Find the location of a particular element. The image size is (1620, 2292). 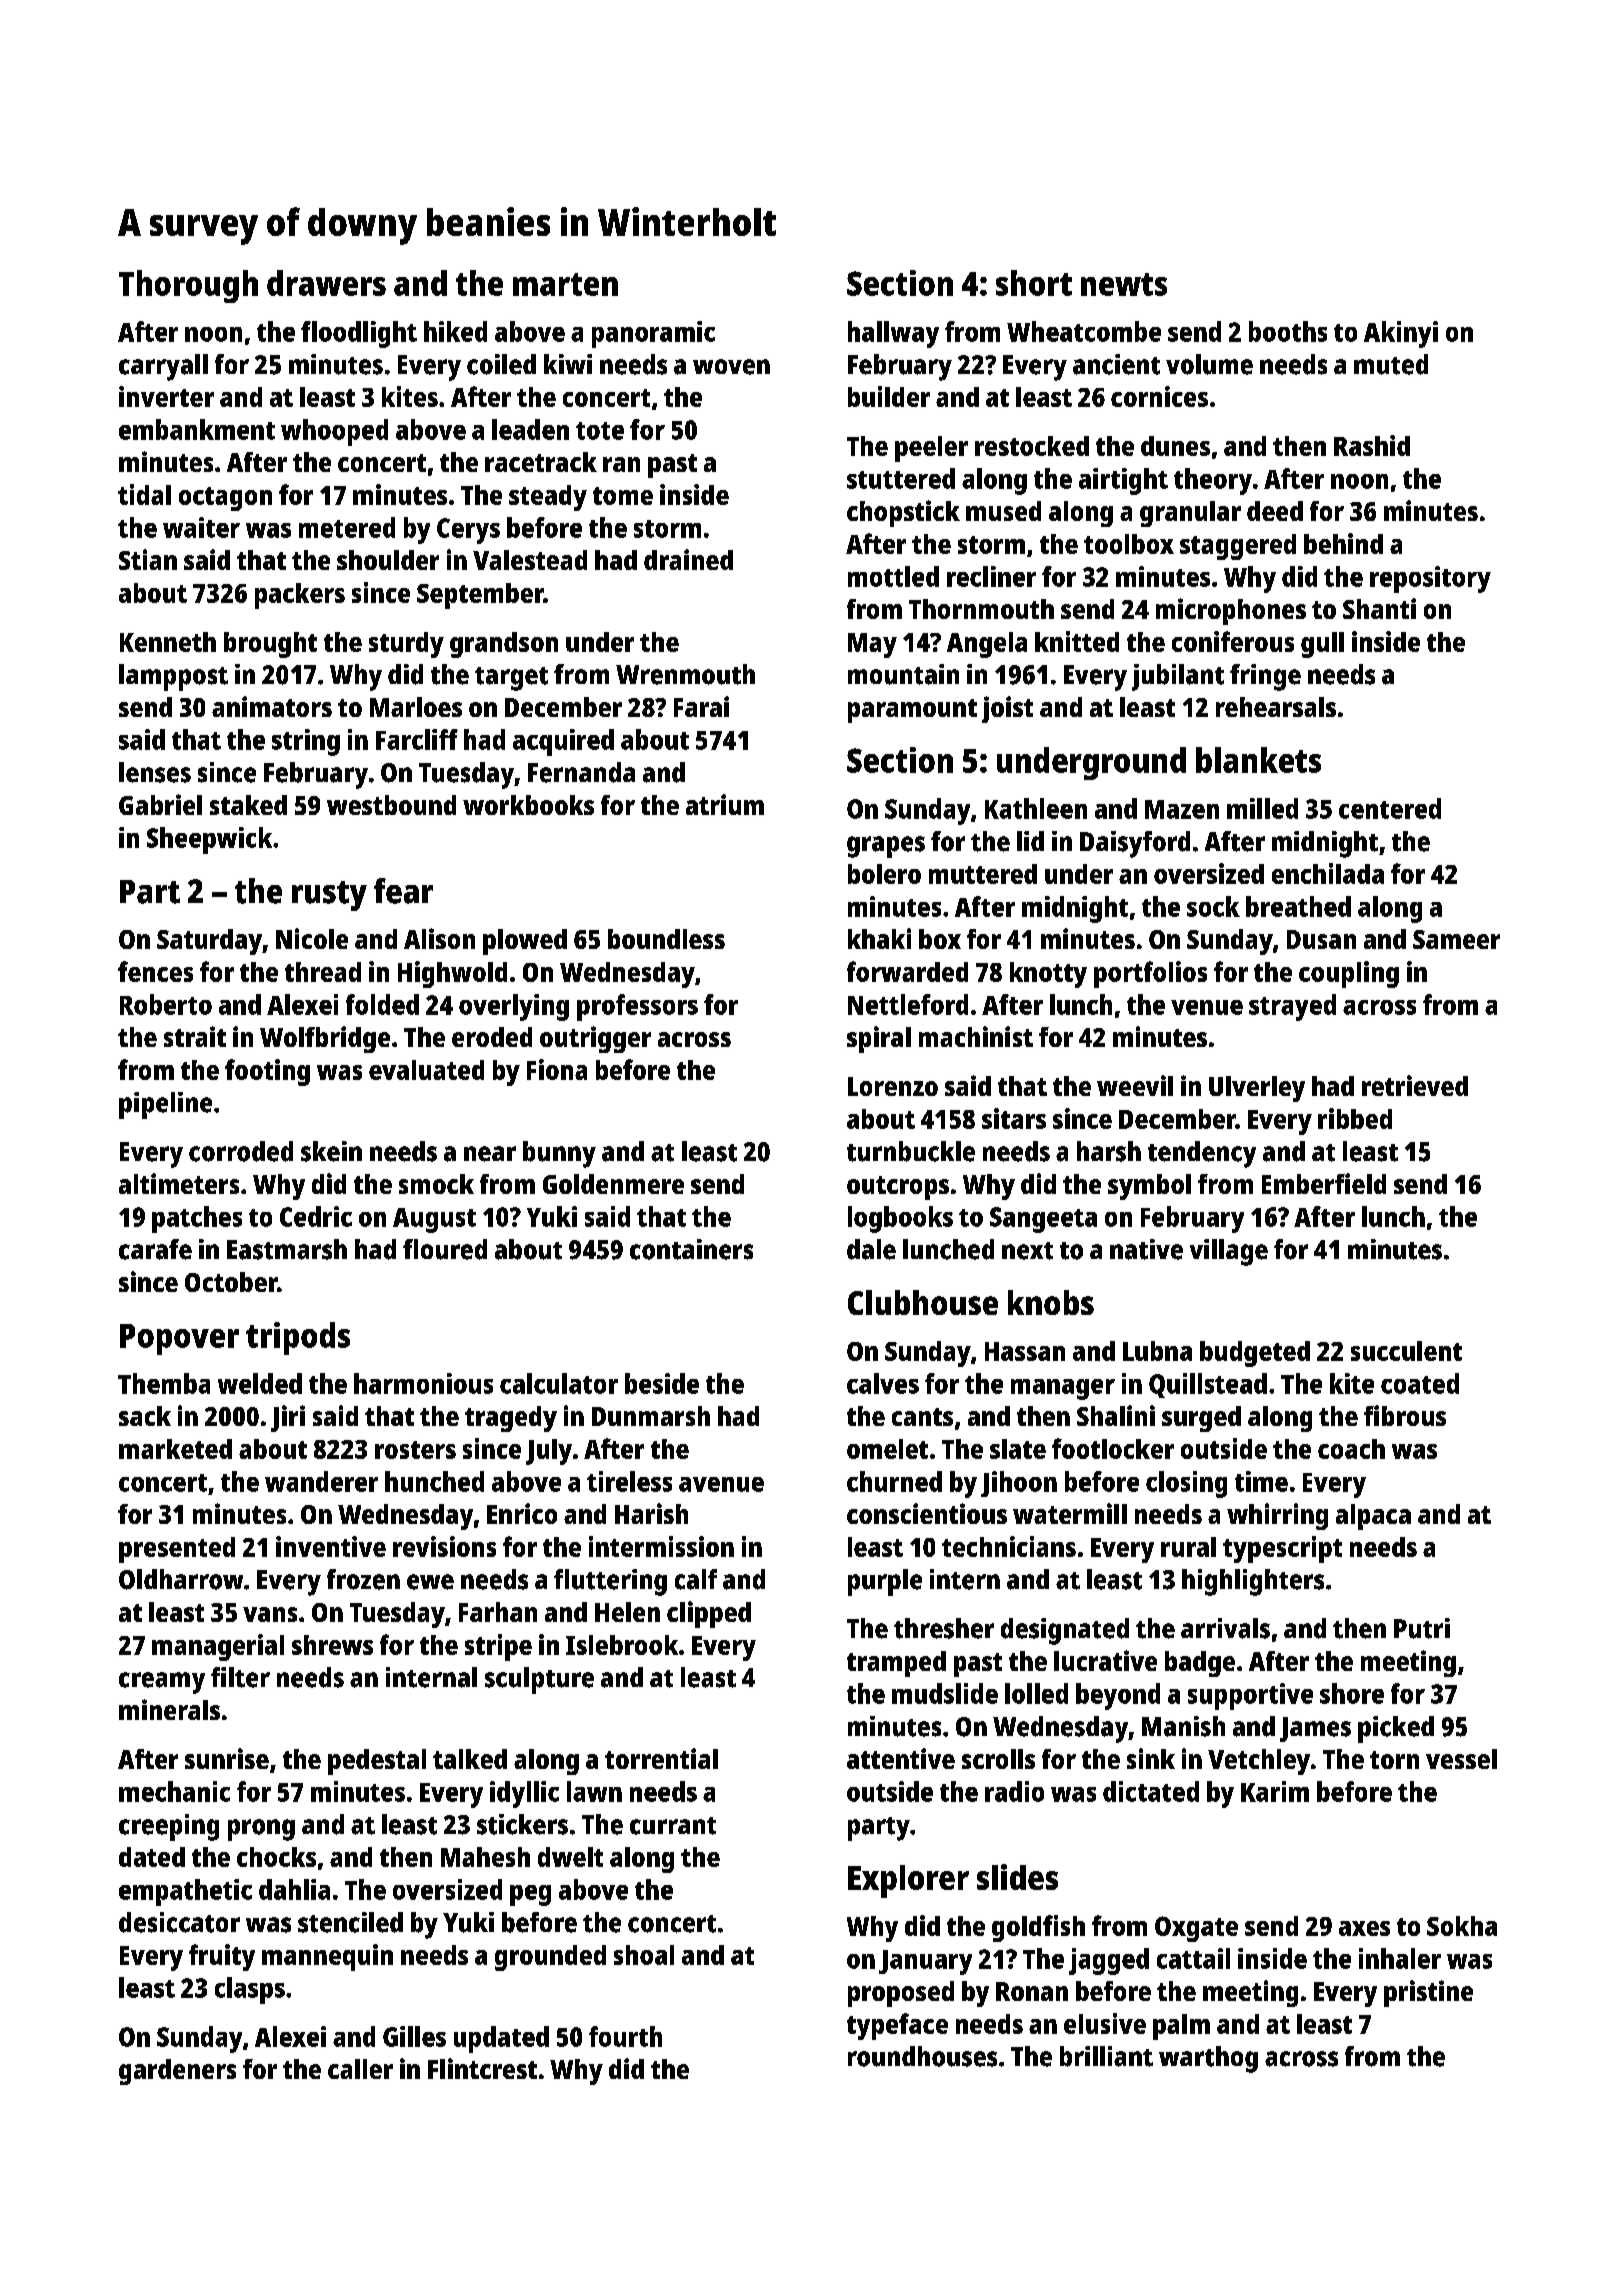

presented is located at coordinates (177, 1550).
